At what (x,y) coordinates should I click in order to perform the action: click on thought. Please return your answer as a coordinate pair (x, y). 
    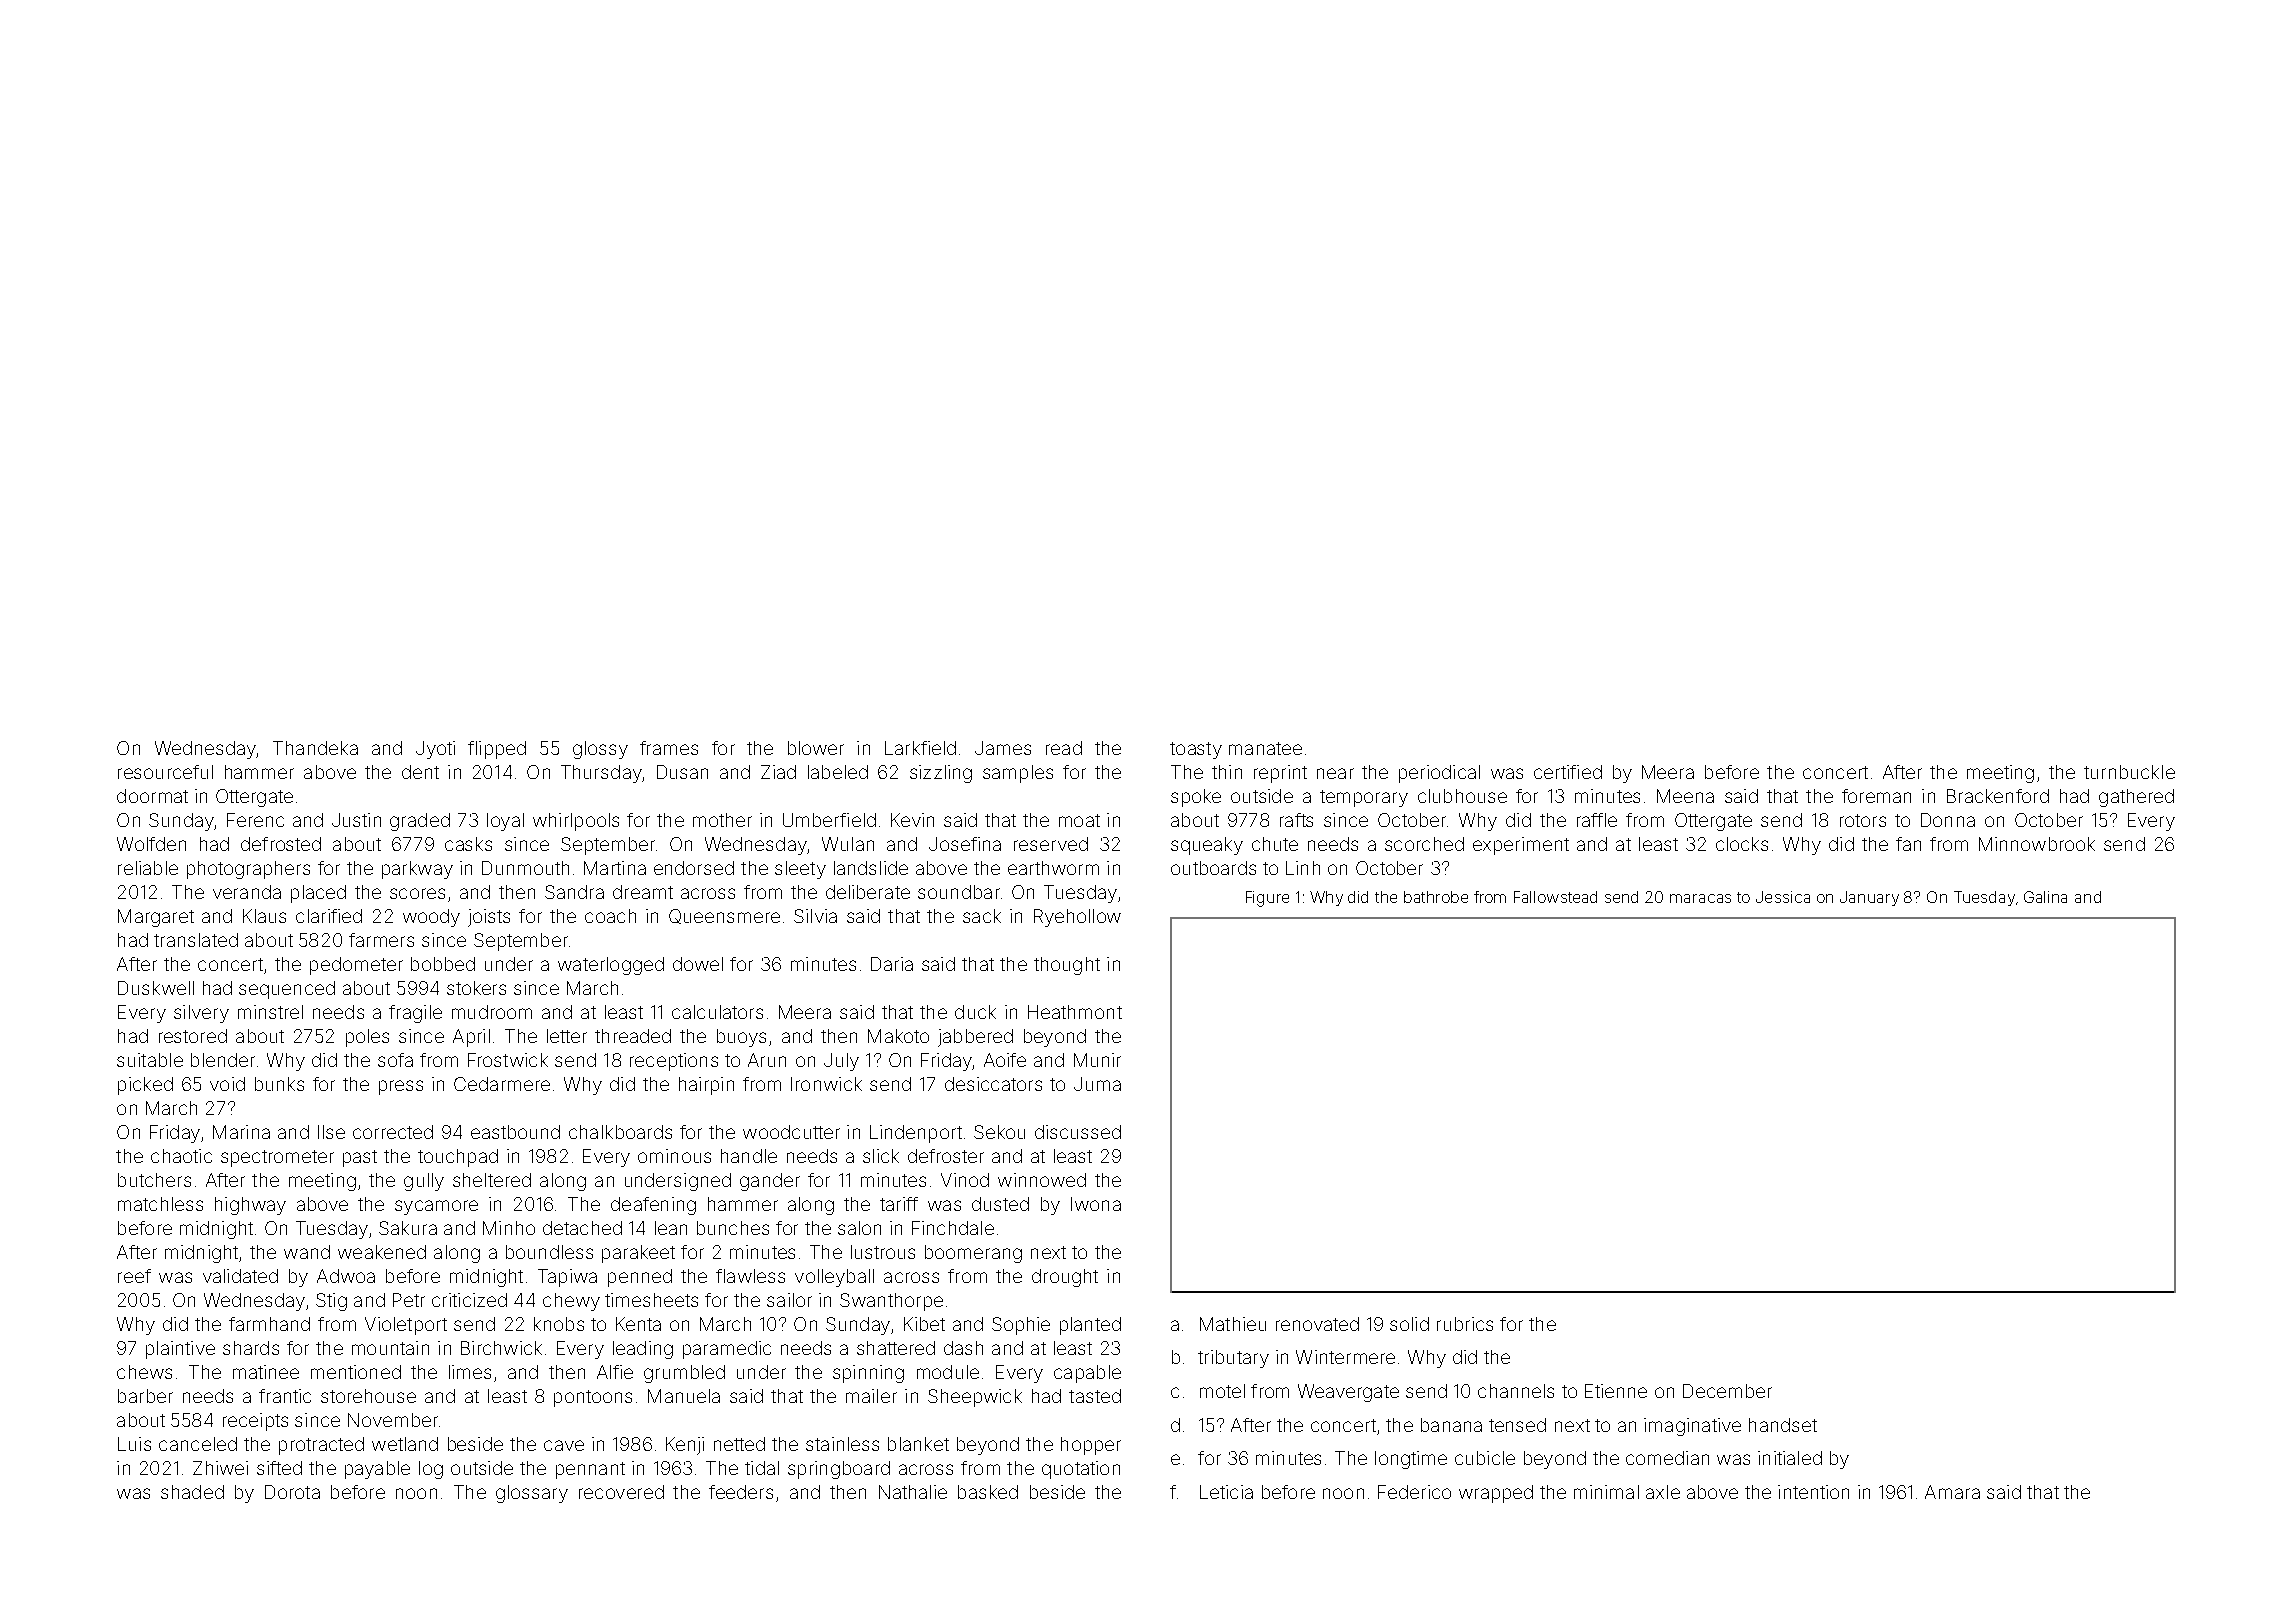
    Looking at the image, I should click on (1067, 966).
